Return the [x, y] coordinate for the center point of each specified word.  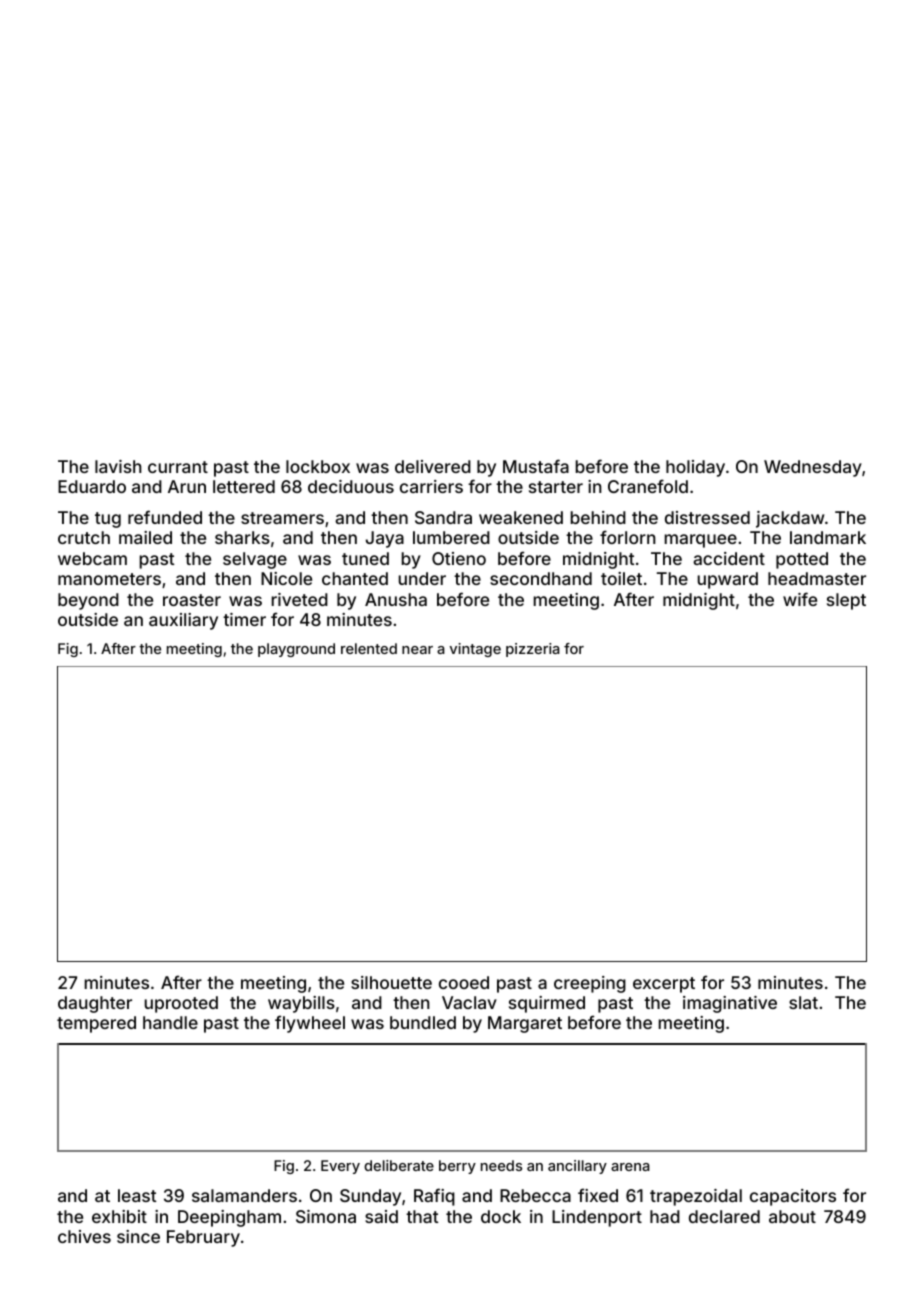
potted [802, 560]
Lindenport [597, 1218]
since [138, 1236]
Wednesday [813, 468]
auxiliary [183, 621]
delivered [433, 466]
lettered [244, 486]
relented [369, 648]
